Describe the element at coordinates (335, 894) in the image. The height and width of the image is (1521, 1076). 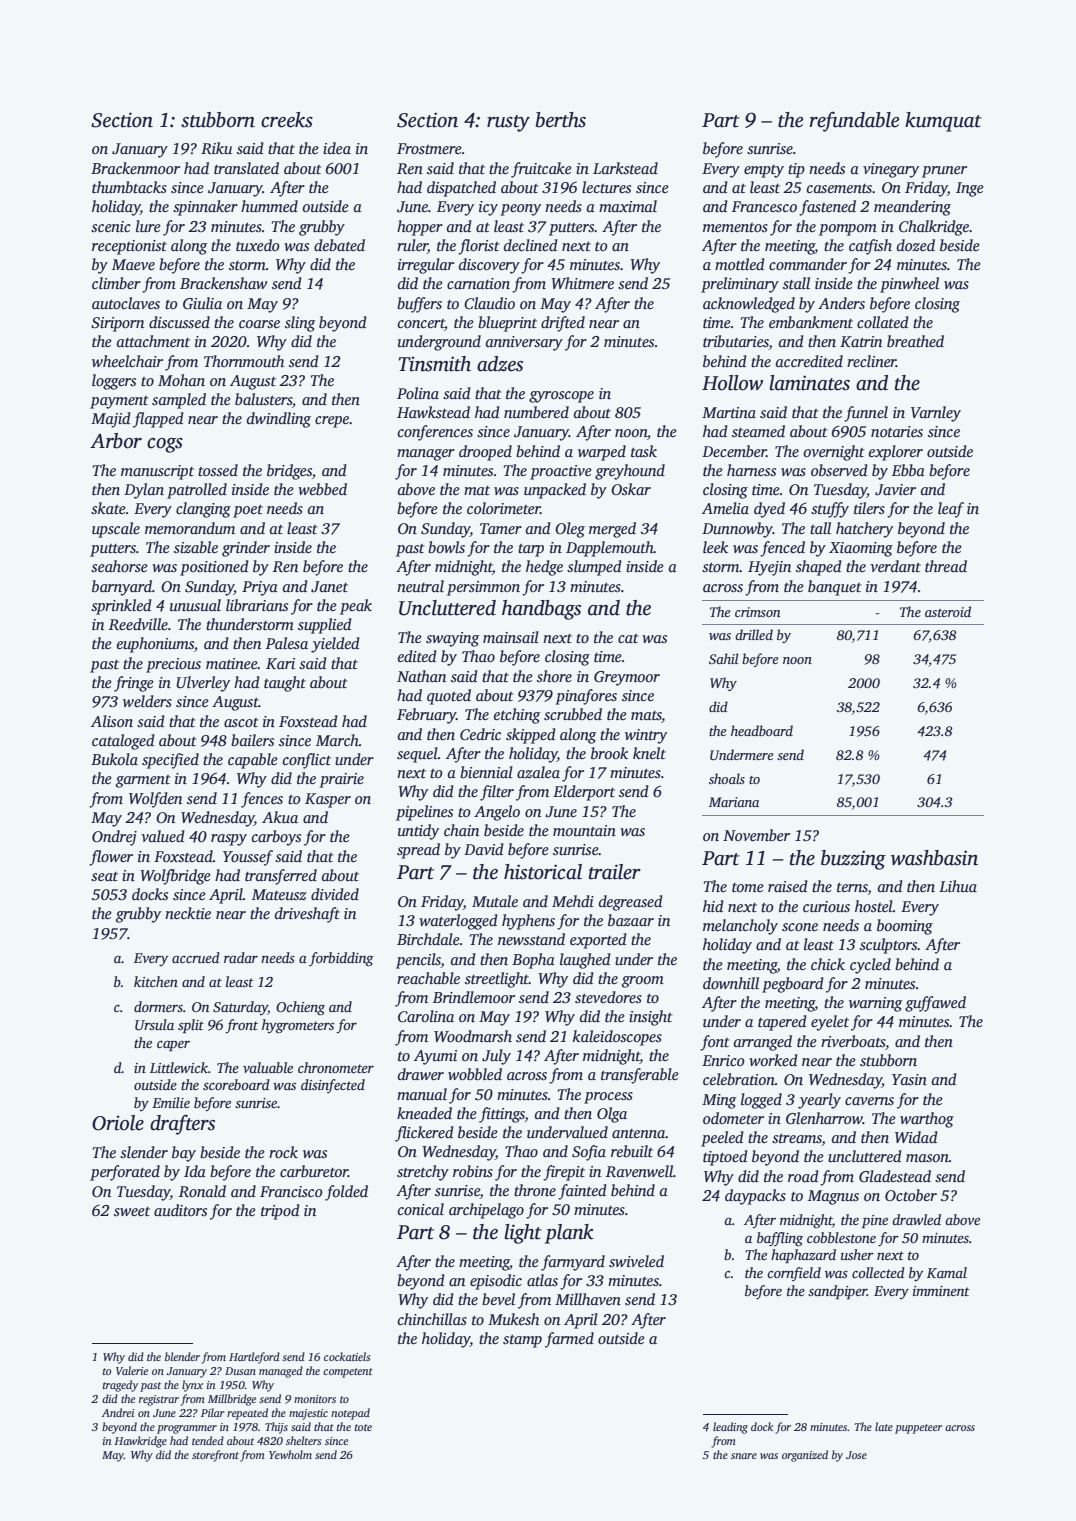
I see `divided` at that location.
